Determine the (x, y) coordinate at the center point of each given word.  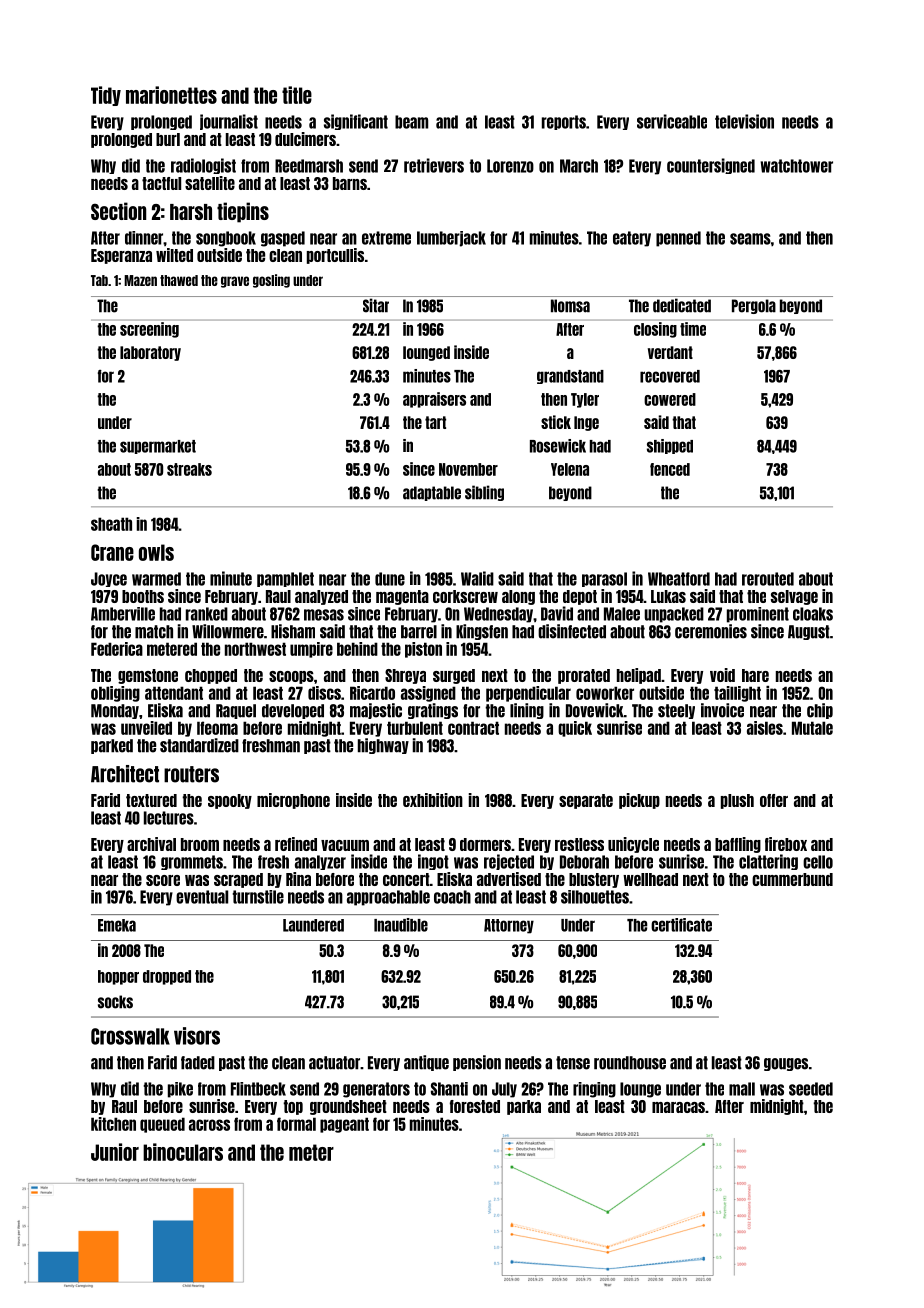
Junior (115, 1152)
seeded (811, 1089)
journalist (229, 122)
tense (573, 1063)
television (744, 121)
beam (411, 122)
